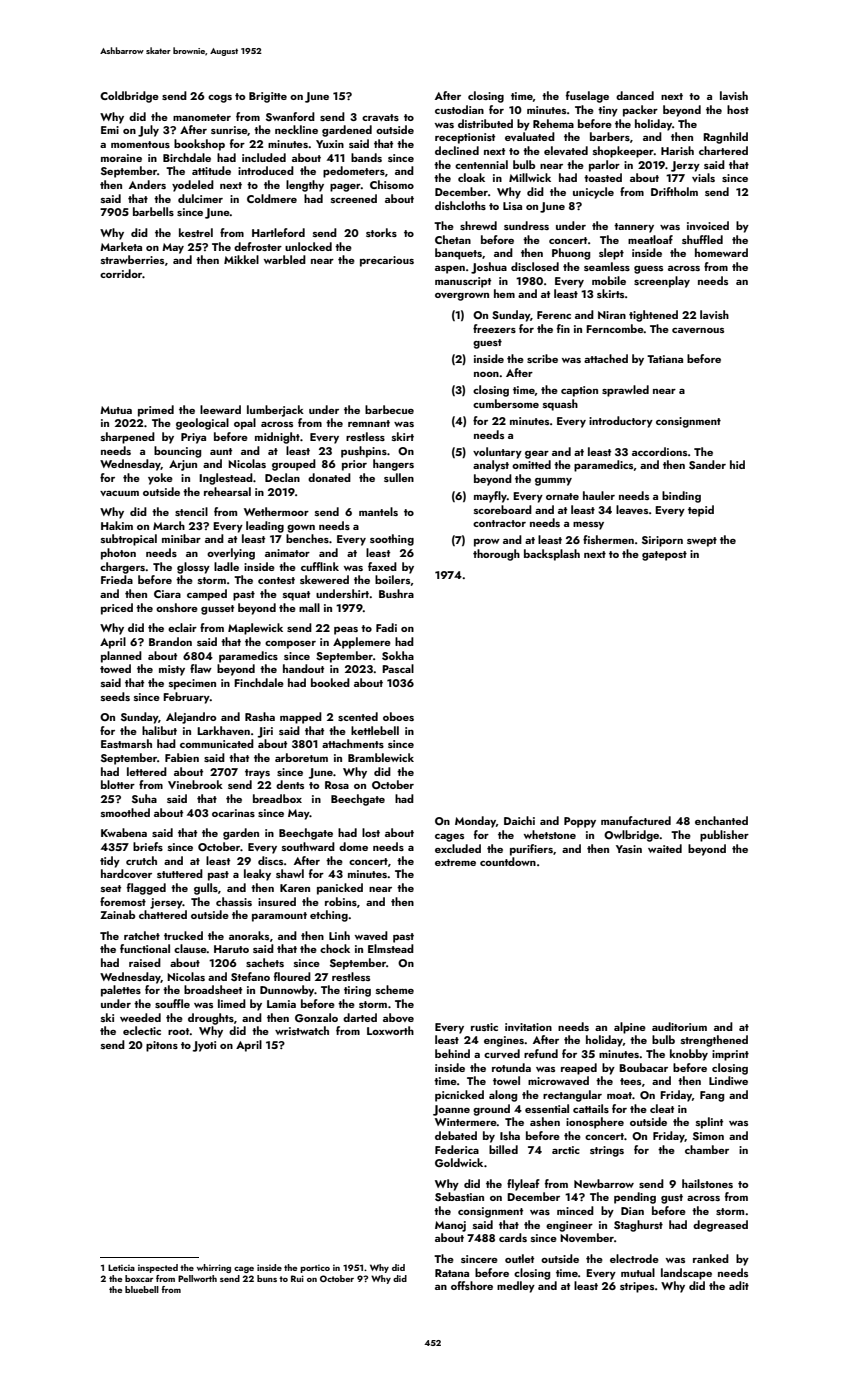  Describe the element at coordinates (459, 1162) in the image. I see `Goldwick` at that location.
